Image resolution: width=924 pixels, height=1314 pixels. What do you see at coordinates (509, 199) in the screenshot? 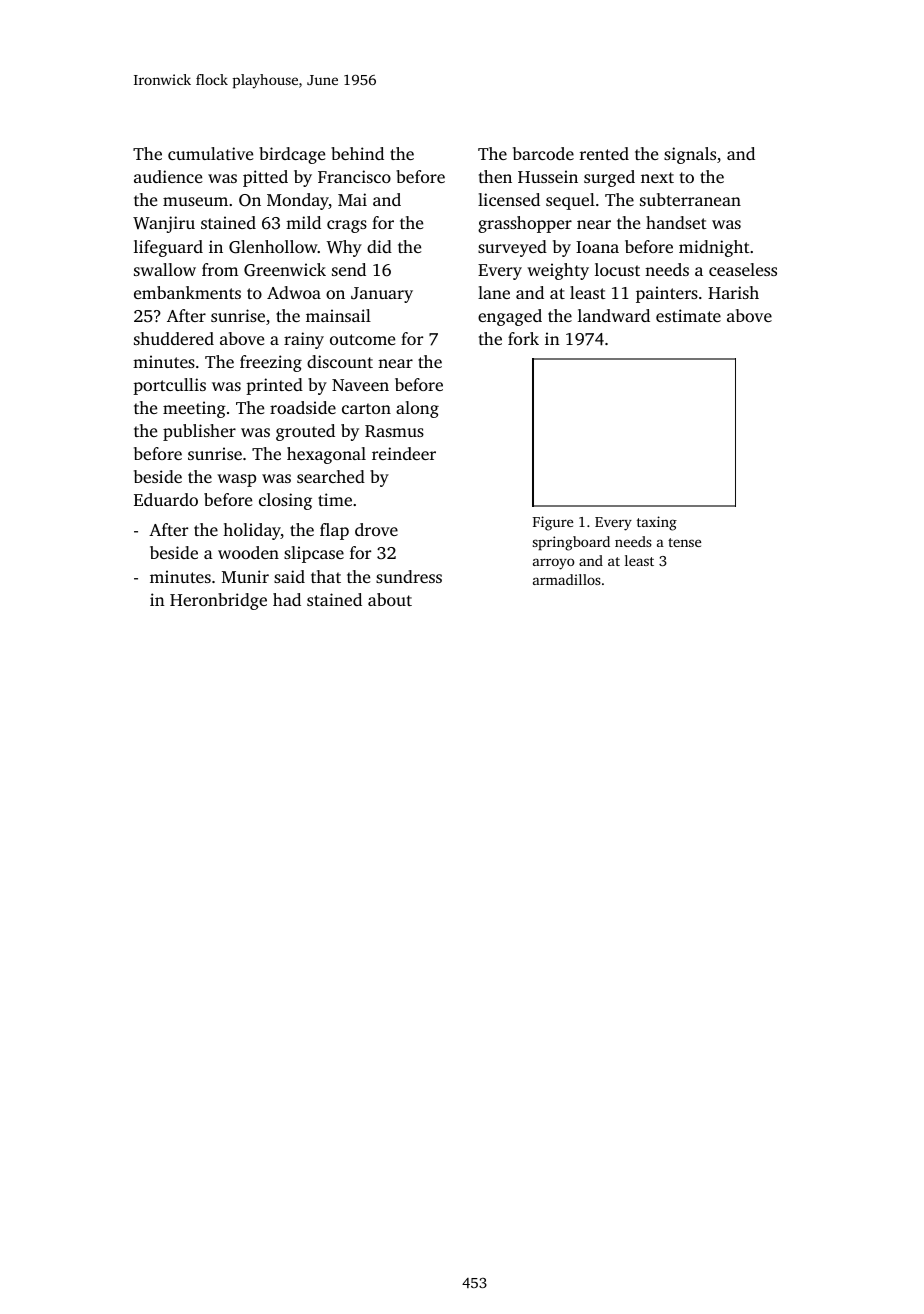
I see `licensed` at bounding box center [509, 199].
